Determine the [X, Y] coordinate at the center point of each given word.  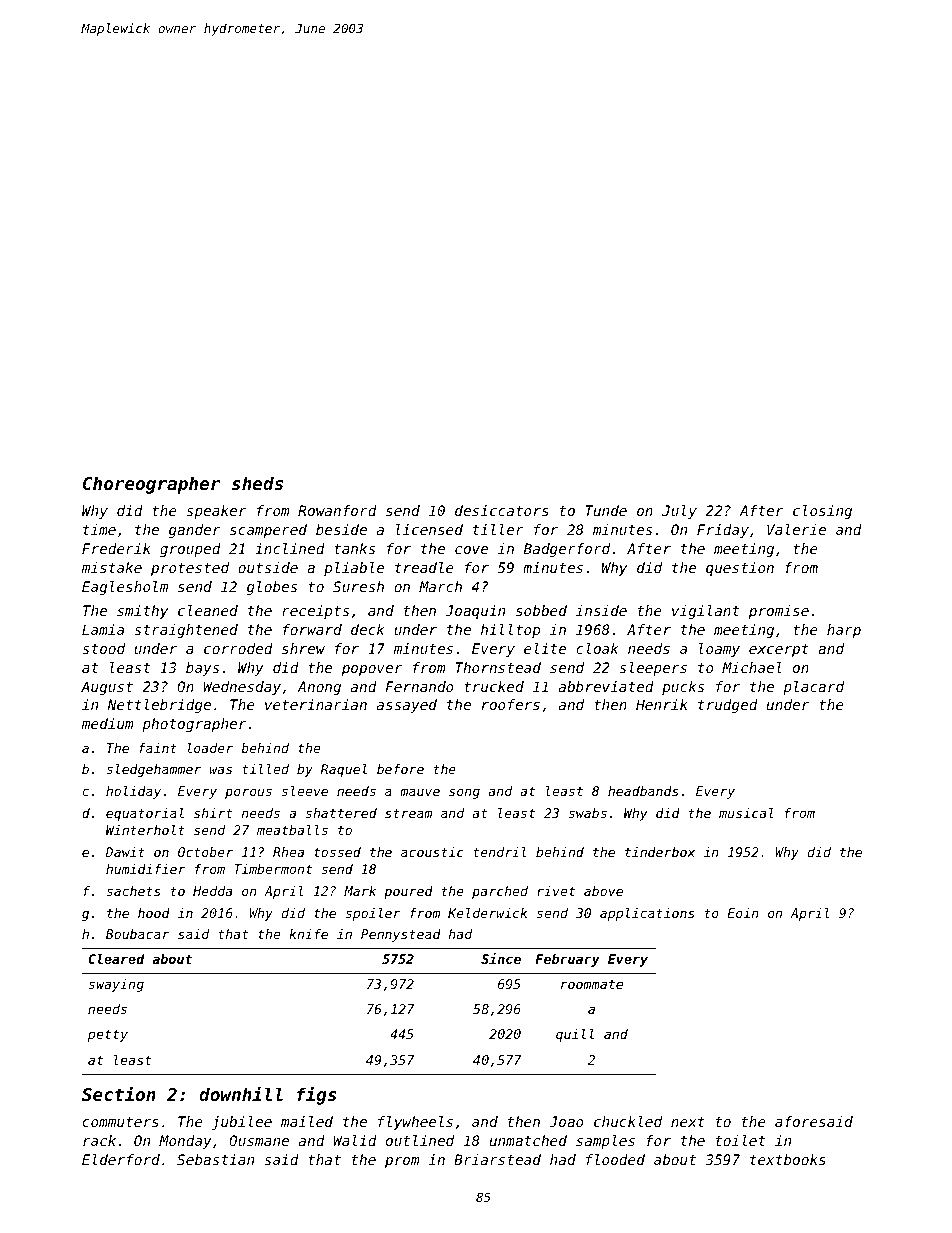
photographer [194, 725]
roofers [511, 704]
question [740, 569]
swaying [116, 985]
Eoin [743, 913]
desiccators [502, 510]
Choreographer [151, 485]
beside [341, 529]
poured [408, 892]
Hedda [212, 891]
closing [822, 512]
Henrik [662, 704]
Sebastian [215, 1159]
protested [190, 569]
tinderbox [660, 852]
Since [501, 958]
